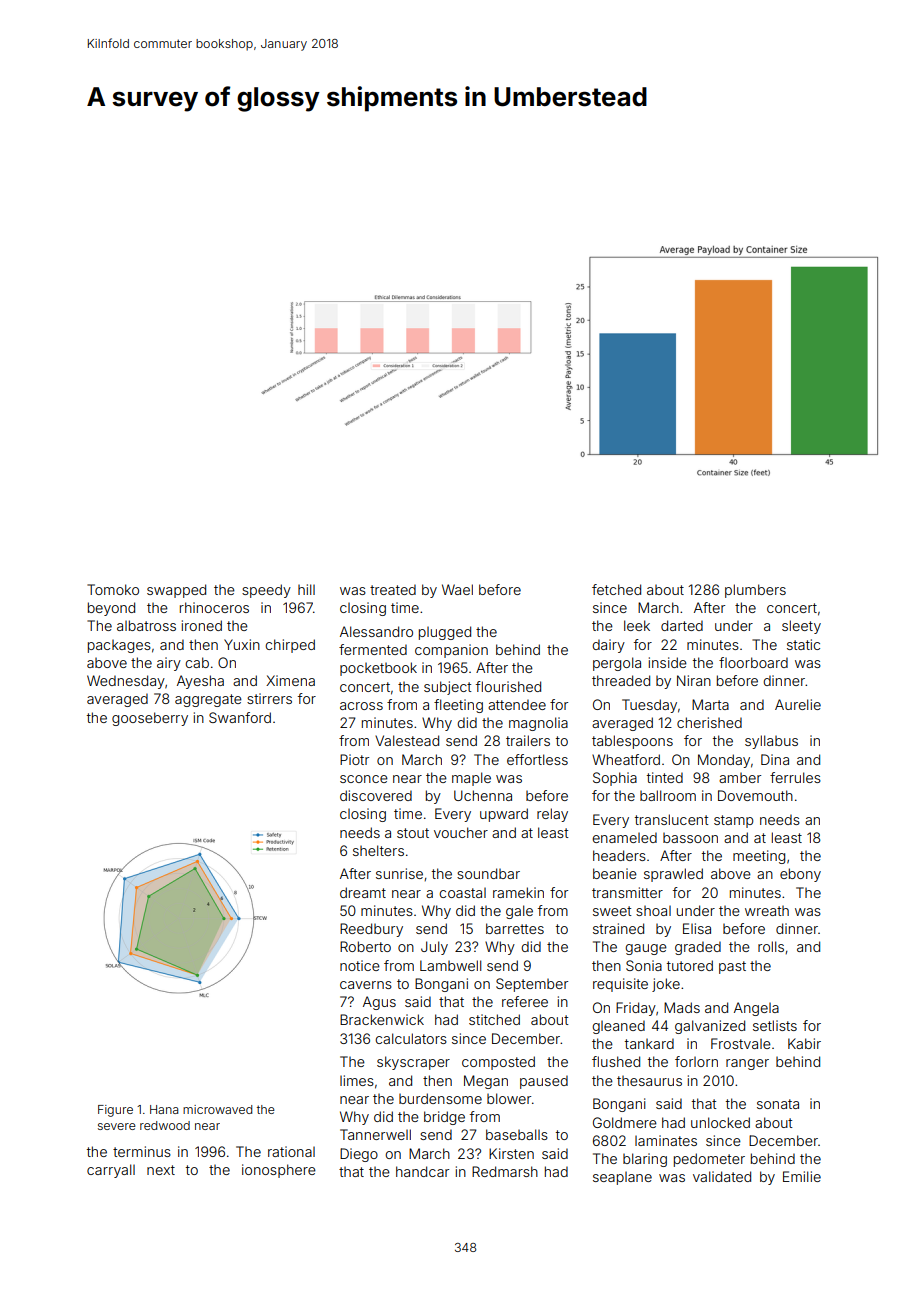  What do you see at coordinates (517, 1134) in the image?
I see `baseballs` at bounding box center [517, 1134].
